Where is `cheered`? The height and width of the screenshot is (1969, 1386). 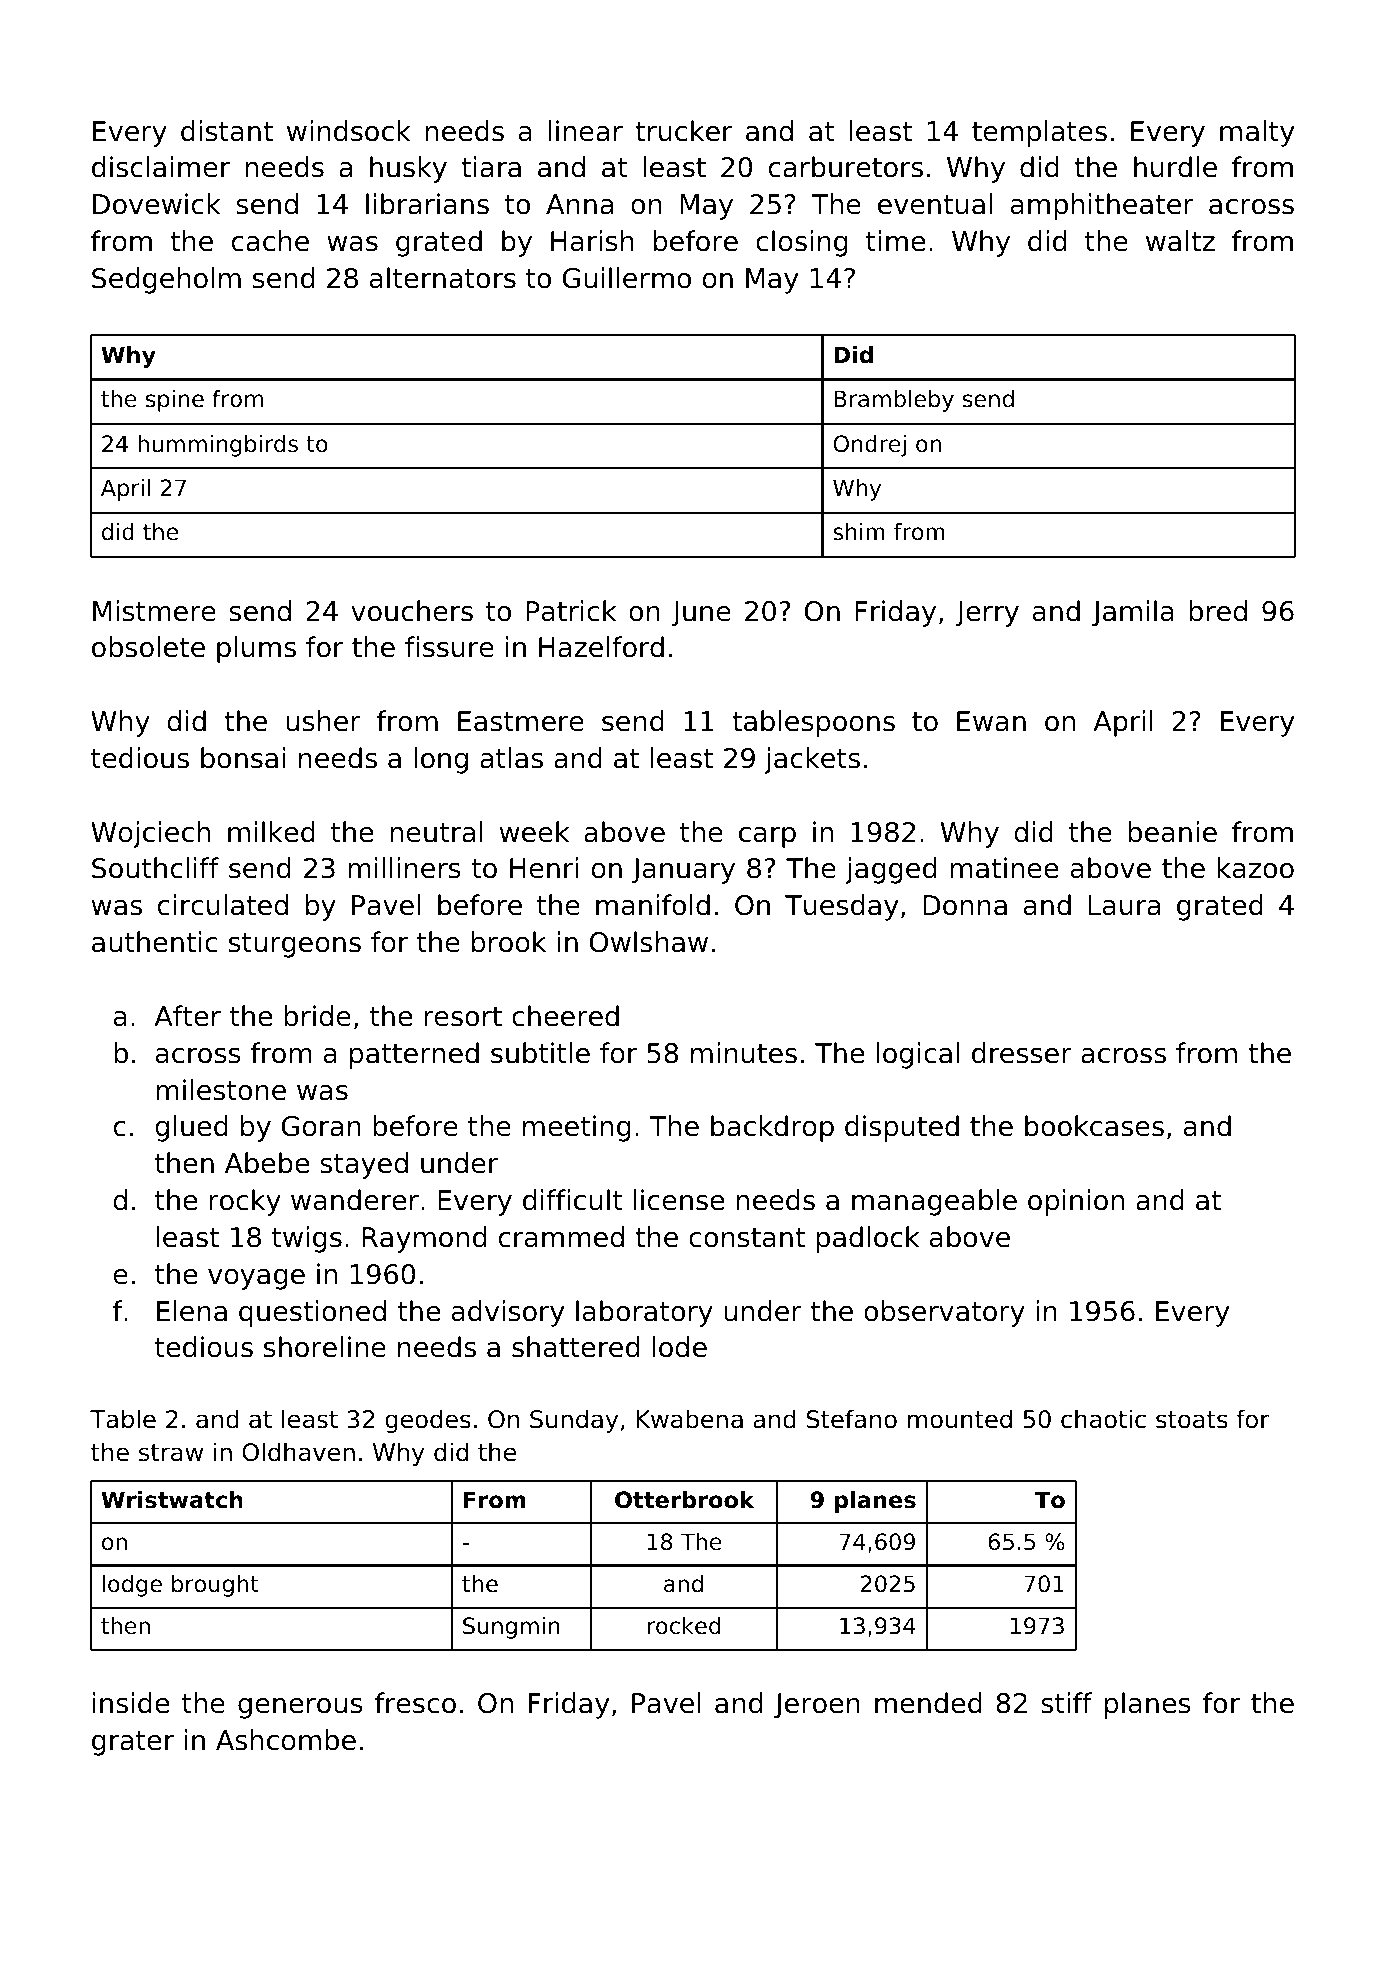
cheered is located at coordinates (565, 1016).
